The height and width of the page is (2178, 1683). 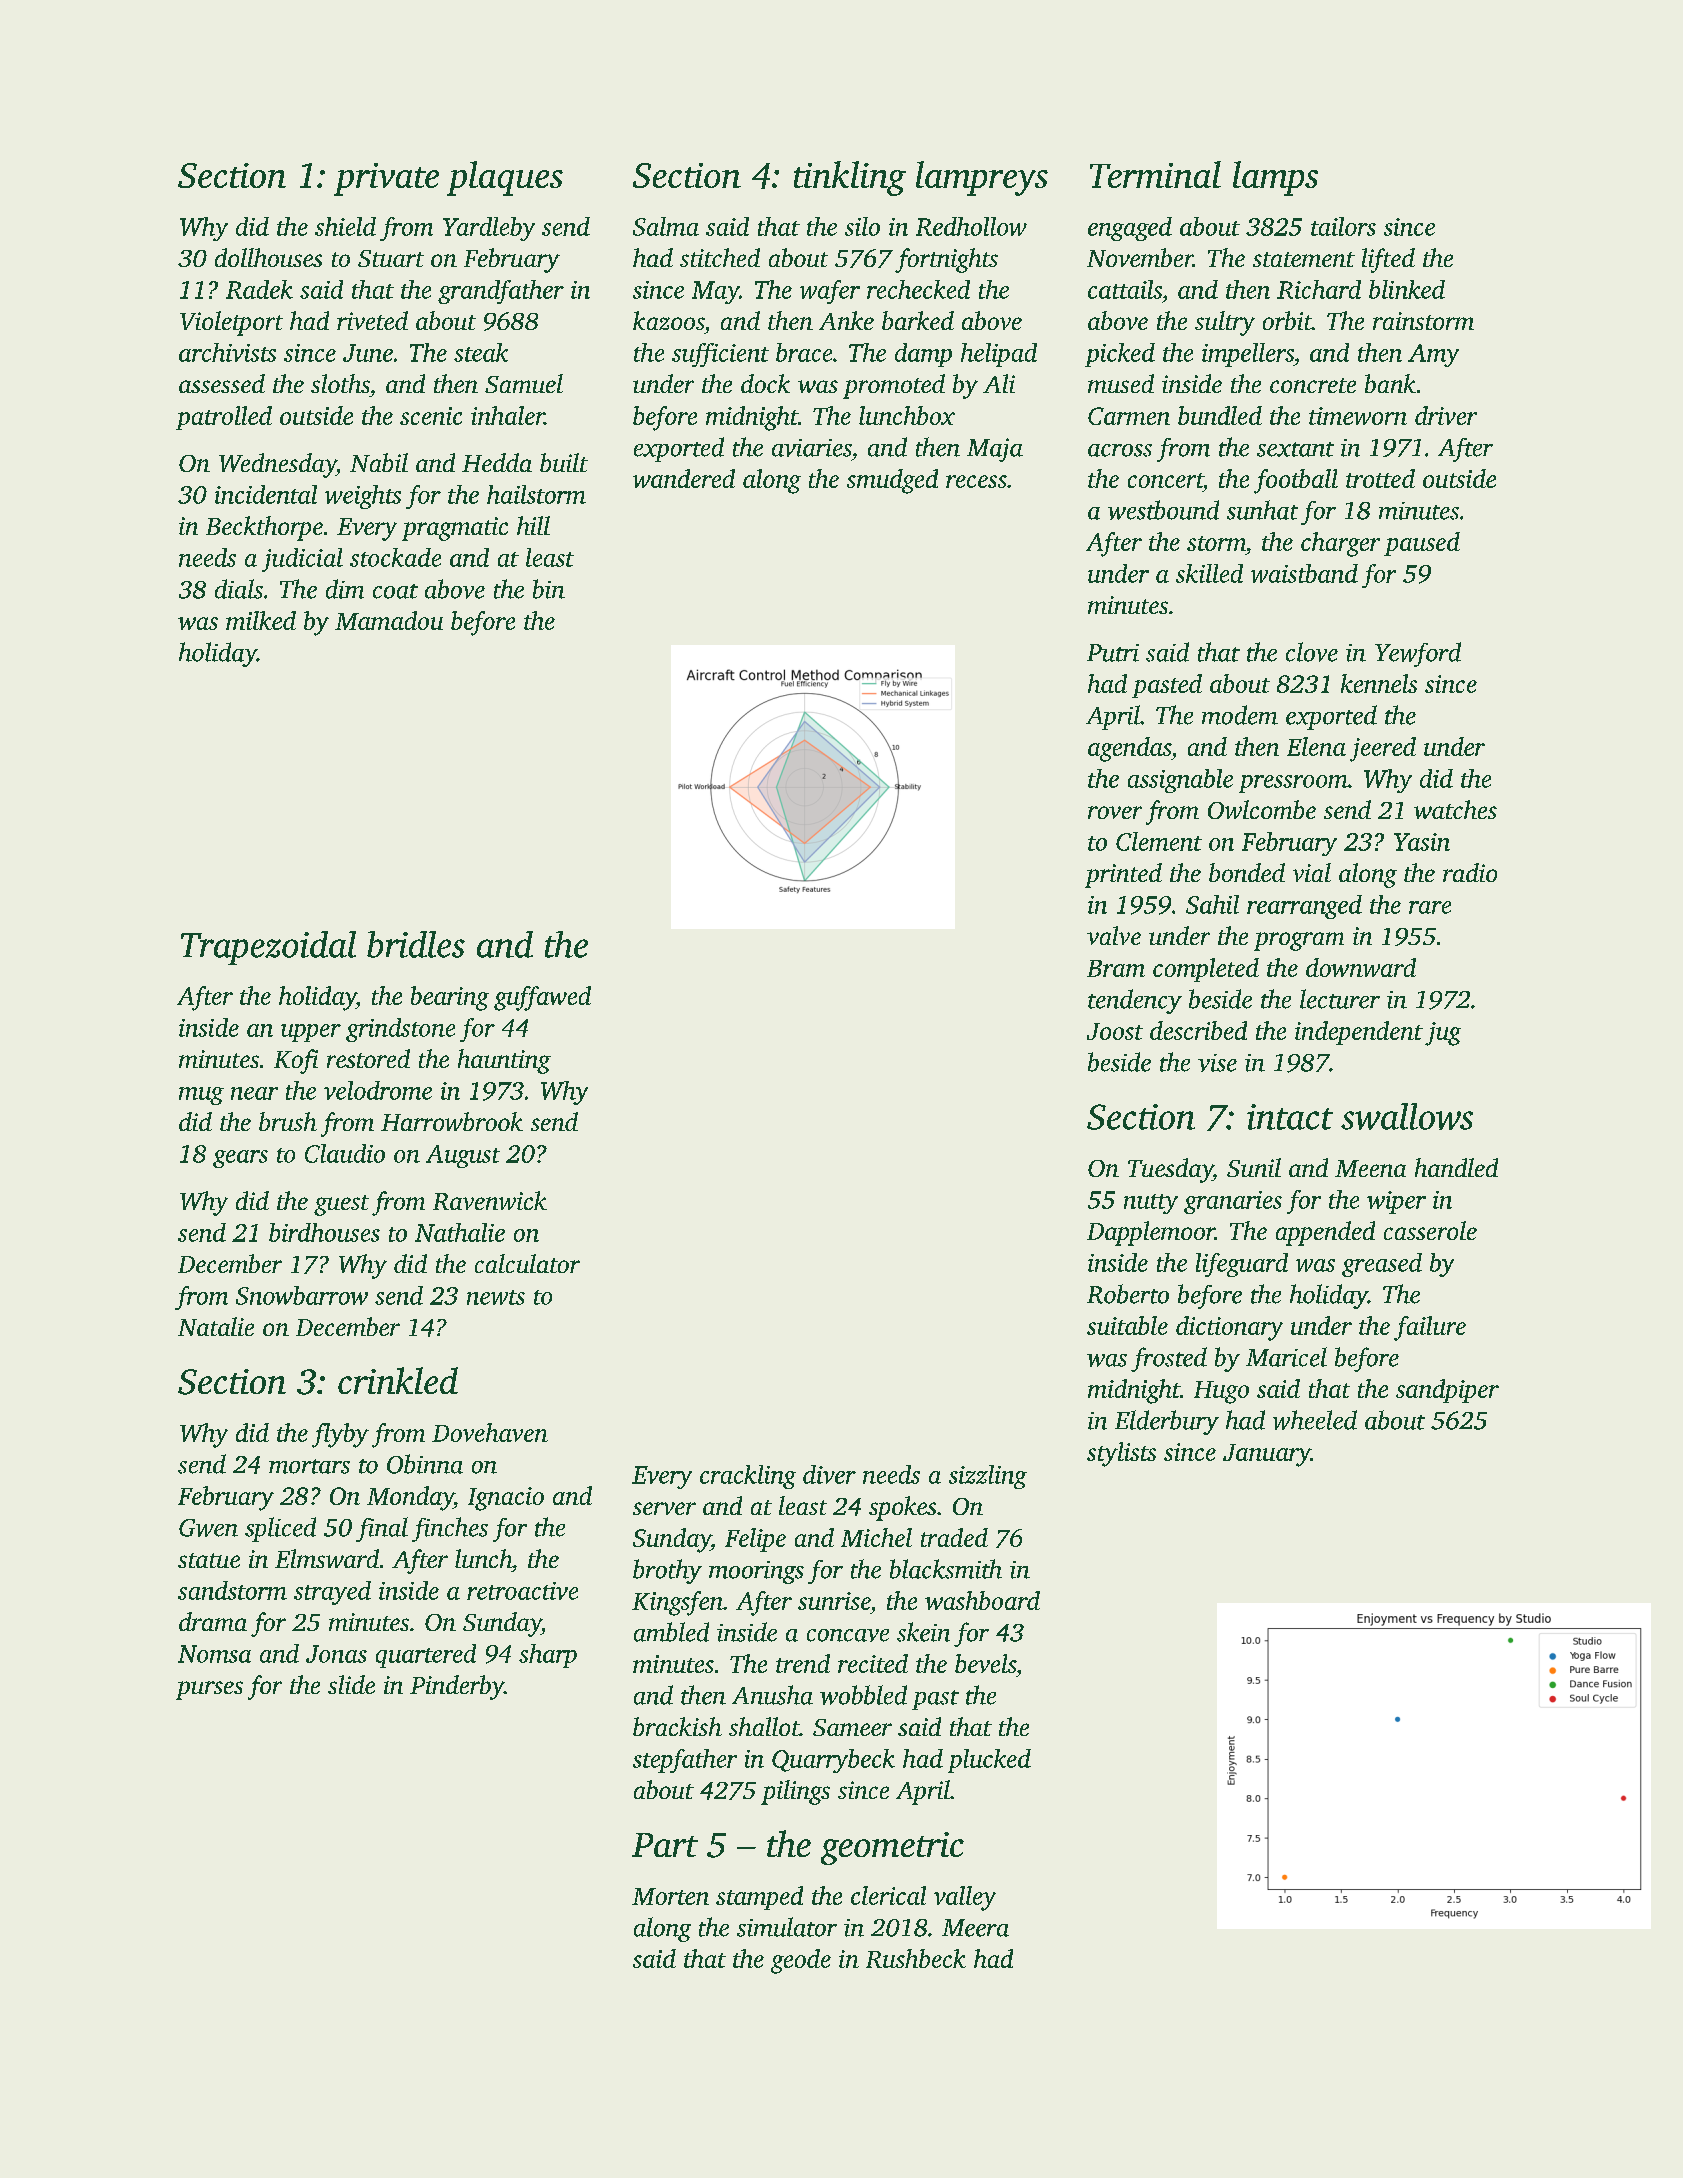 I want to click on washboard, so click(x=982, y=1600).
